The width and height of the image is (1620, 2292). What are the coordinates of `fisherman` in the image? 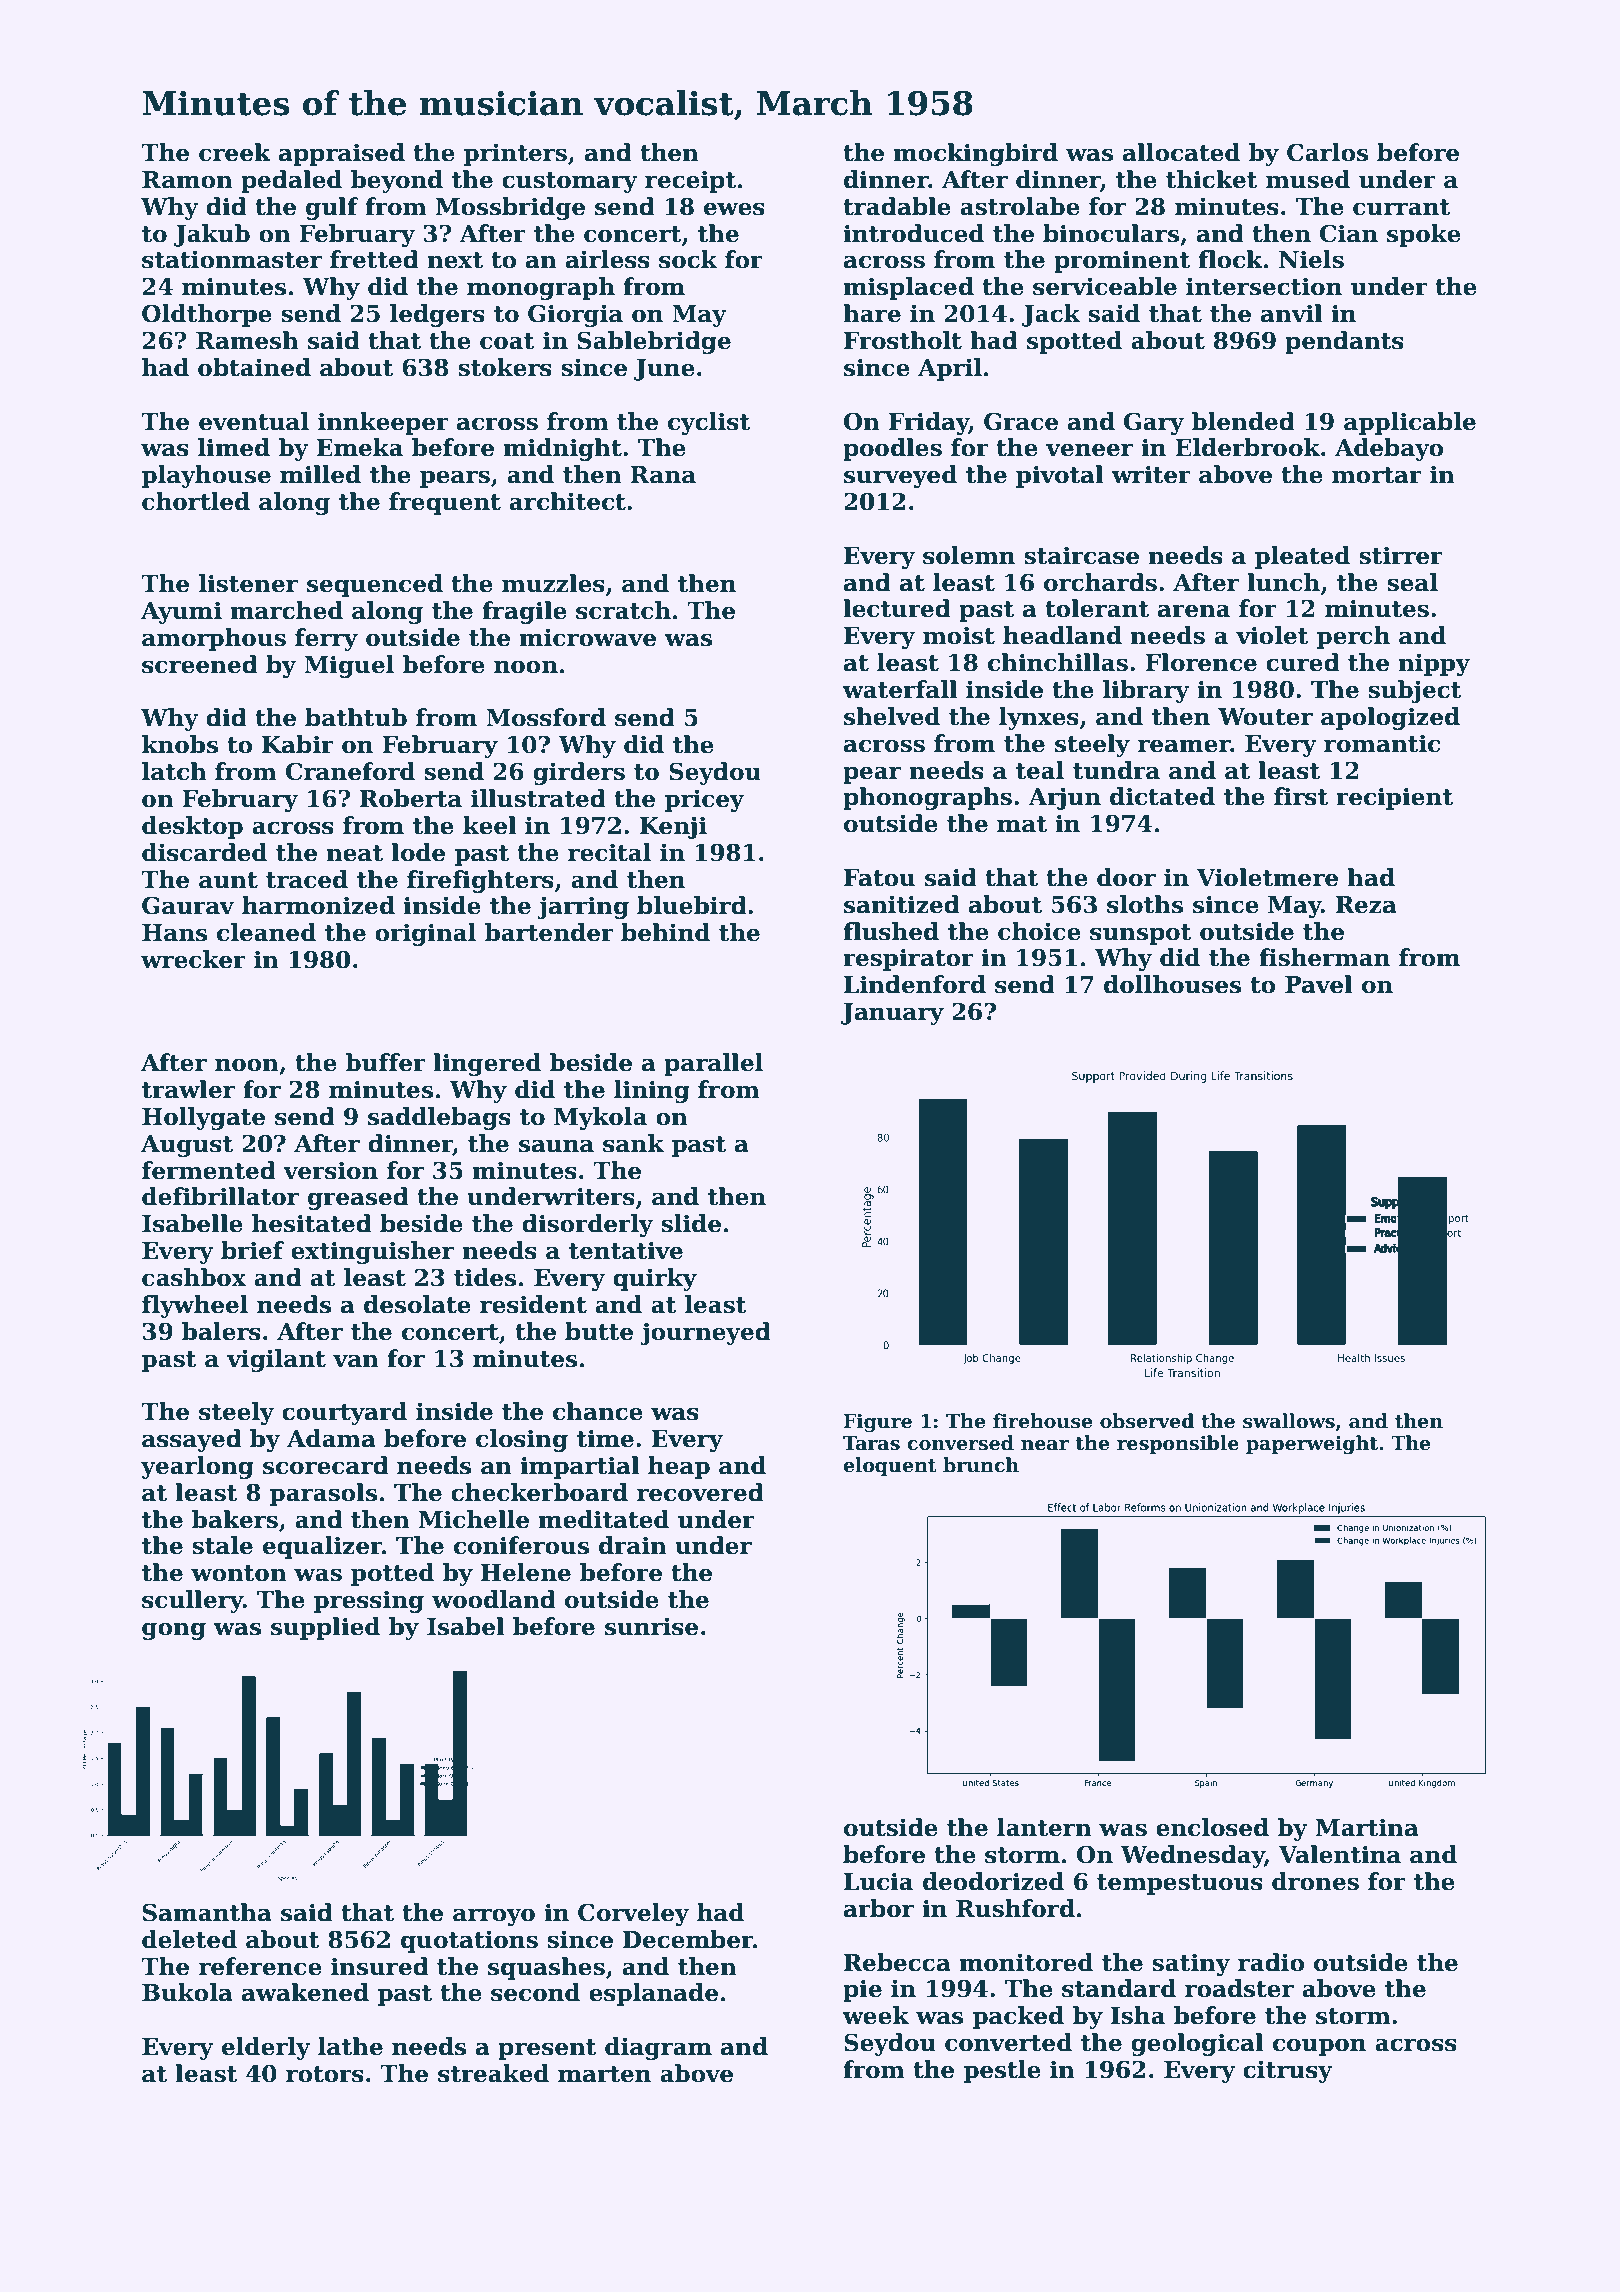 It's located at (1324, 957).
